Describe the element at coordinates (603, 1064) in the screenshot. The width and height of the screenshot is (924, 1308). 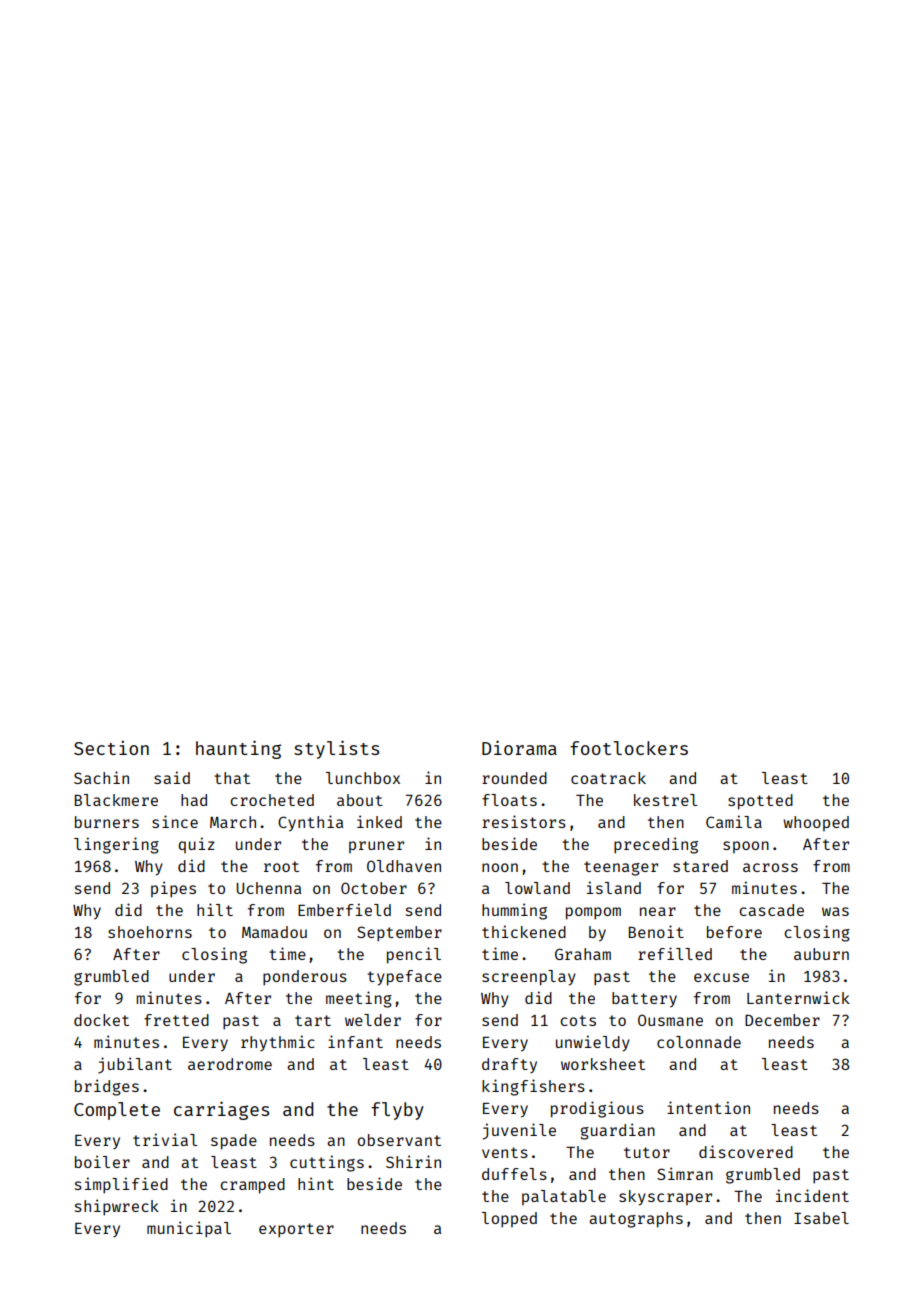
I see `worksheet` at that location.
